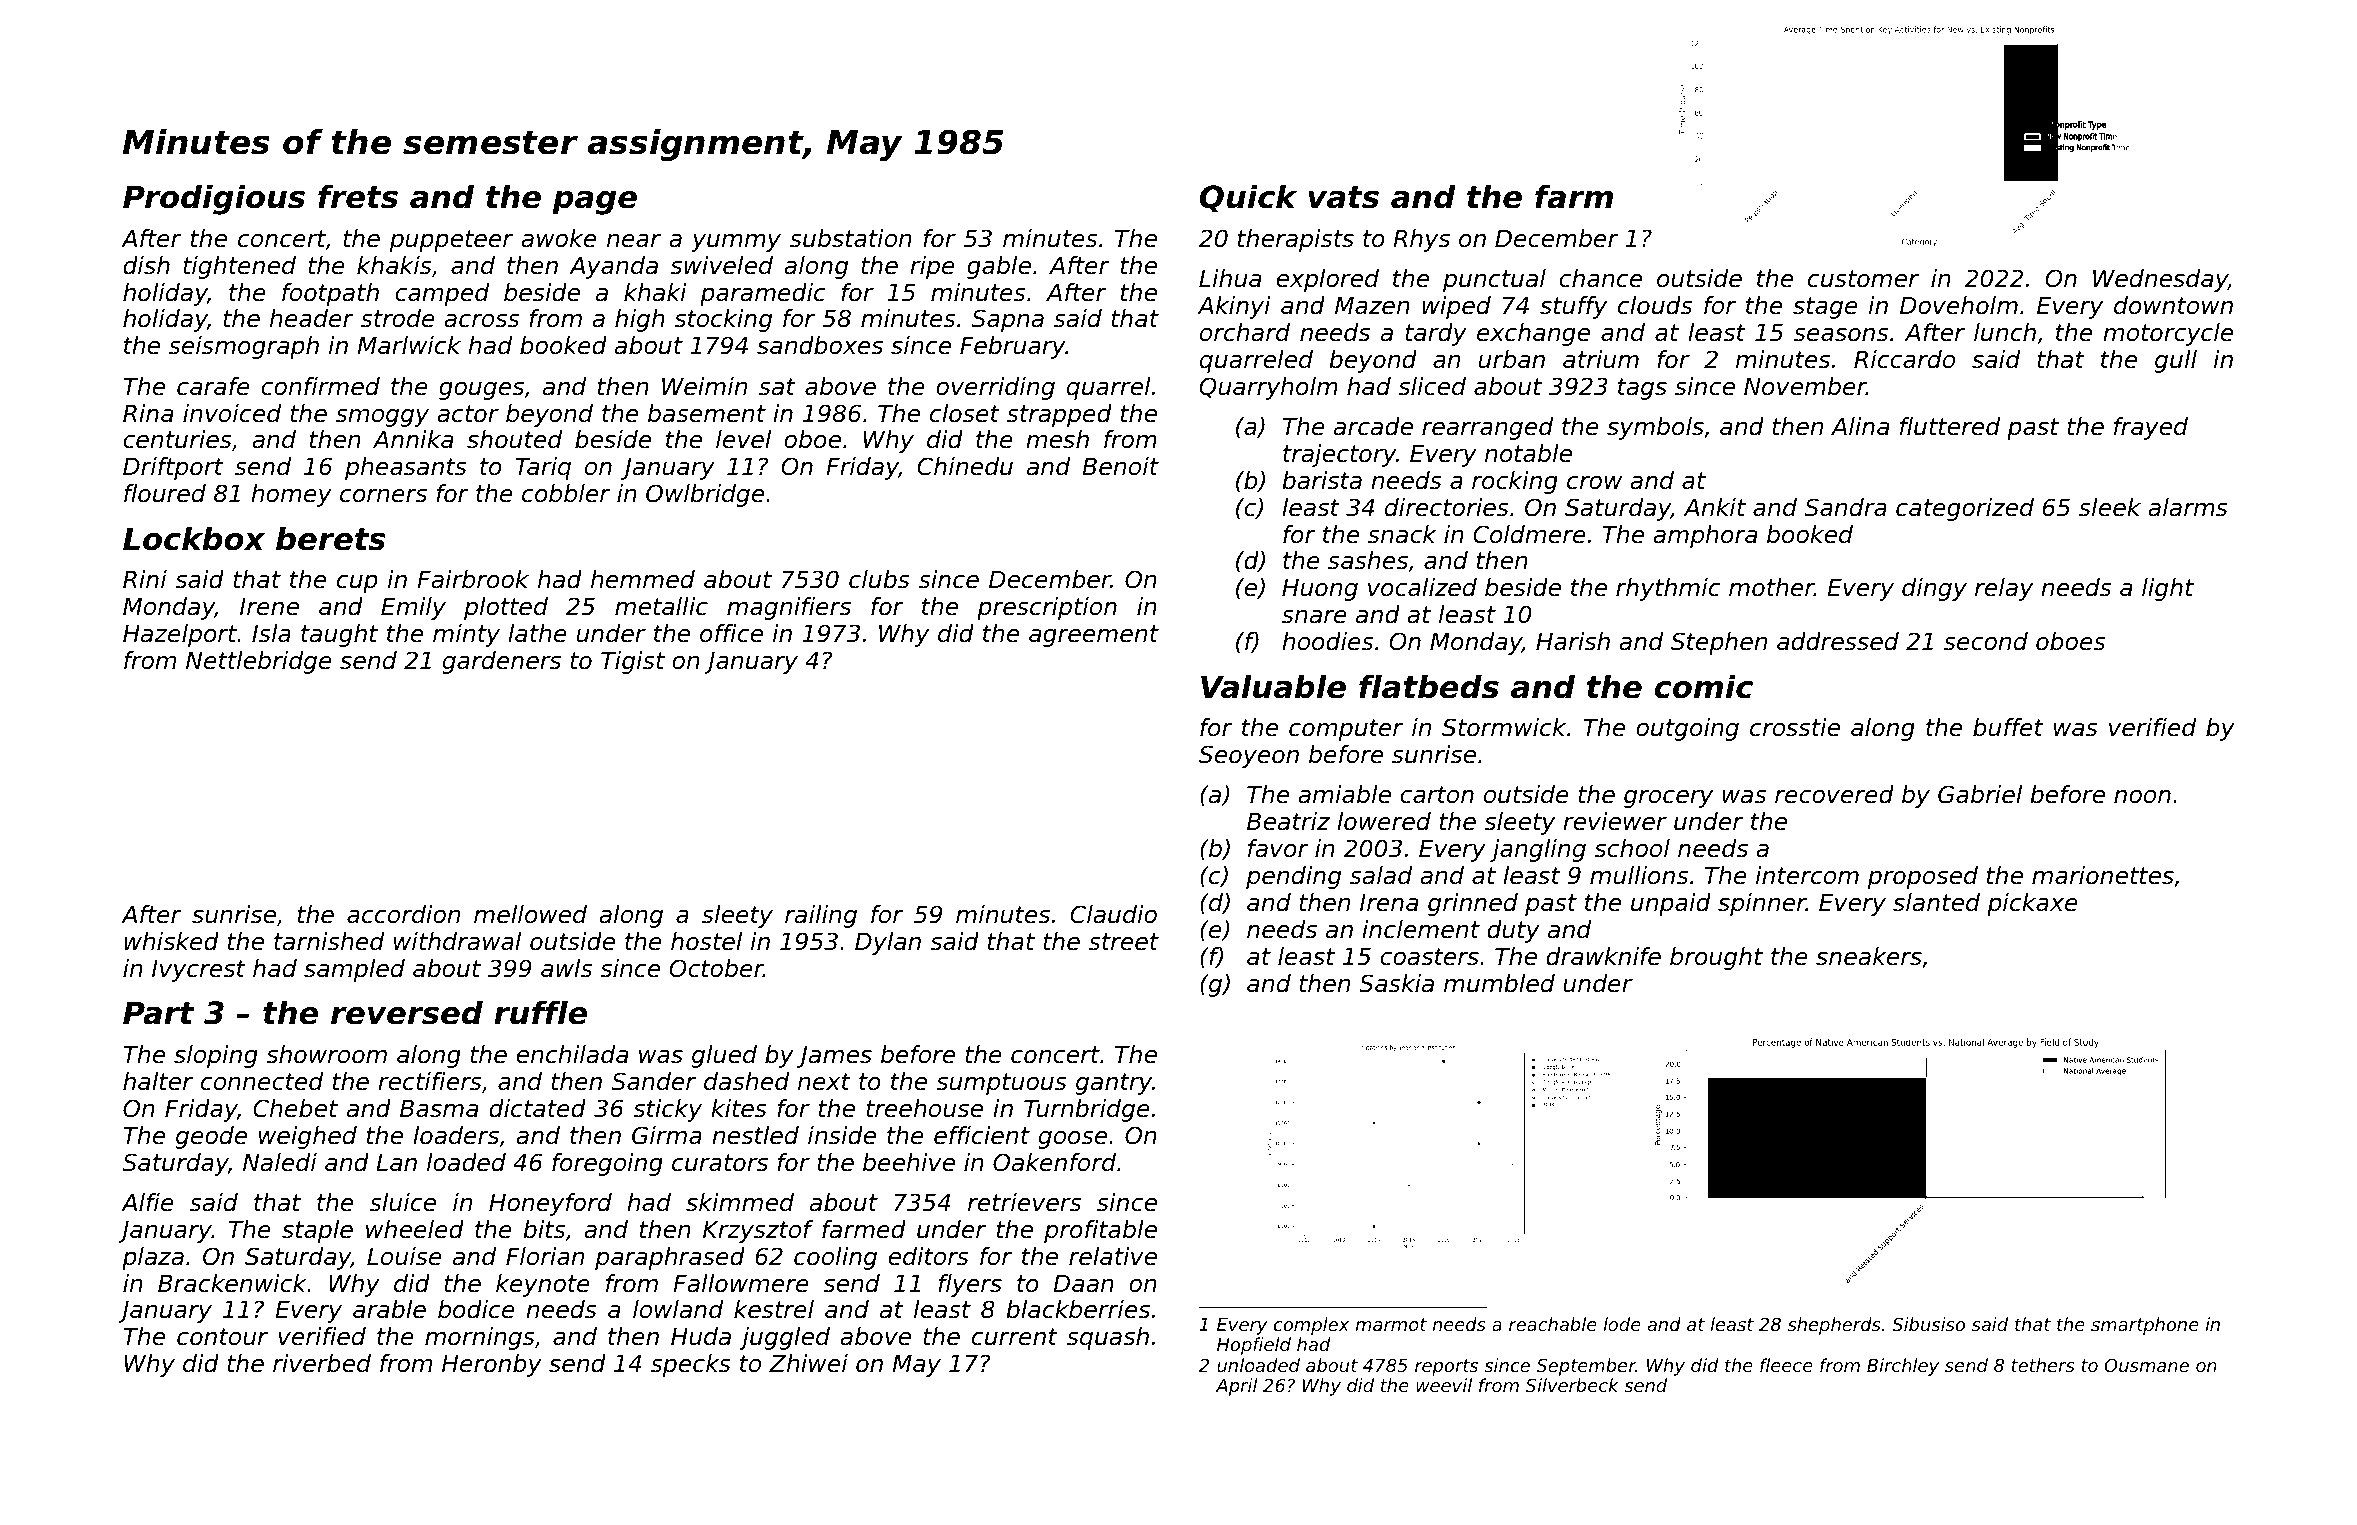 Image resolution: width=2357 pixels, height=1525 pixels. What do you see at coordinates (1108, 1338) in the image?
I see `squash` at bounding box center [1108, 1338].
